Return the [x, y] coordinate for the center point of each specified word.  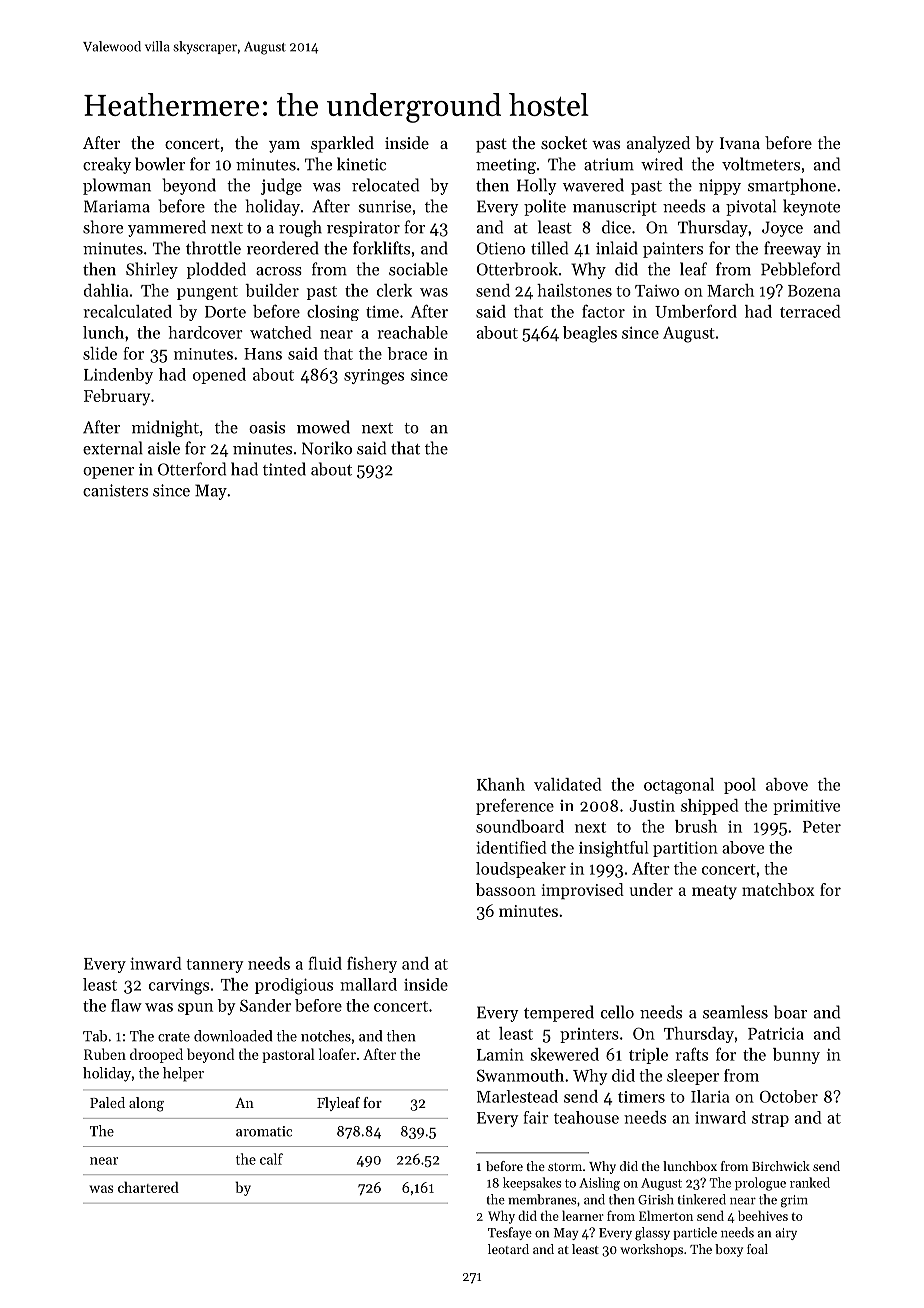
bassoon [506, 889]
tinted [284, 469]
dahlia [106, 290]
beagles [590, 334]
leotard [508, 1249]
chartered [148, 1187]
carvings [179, 987]
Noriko [327, 448]
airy [786, 1234]
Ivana [740, 143]
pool [740, 786]
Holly [537, 186]
